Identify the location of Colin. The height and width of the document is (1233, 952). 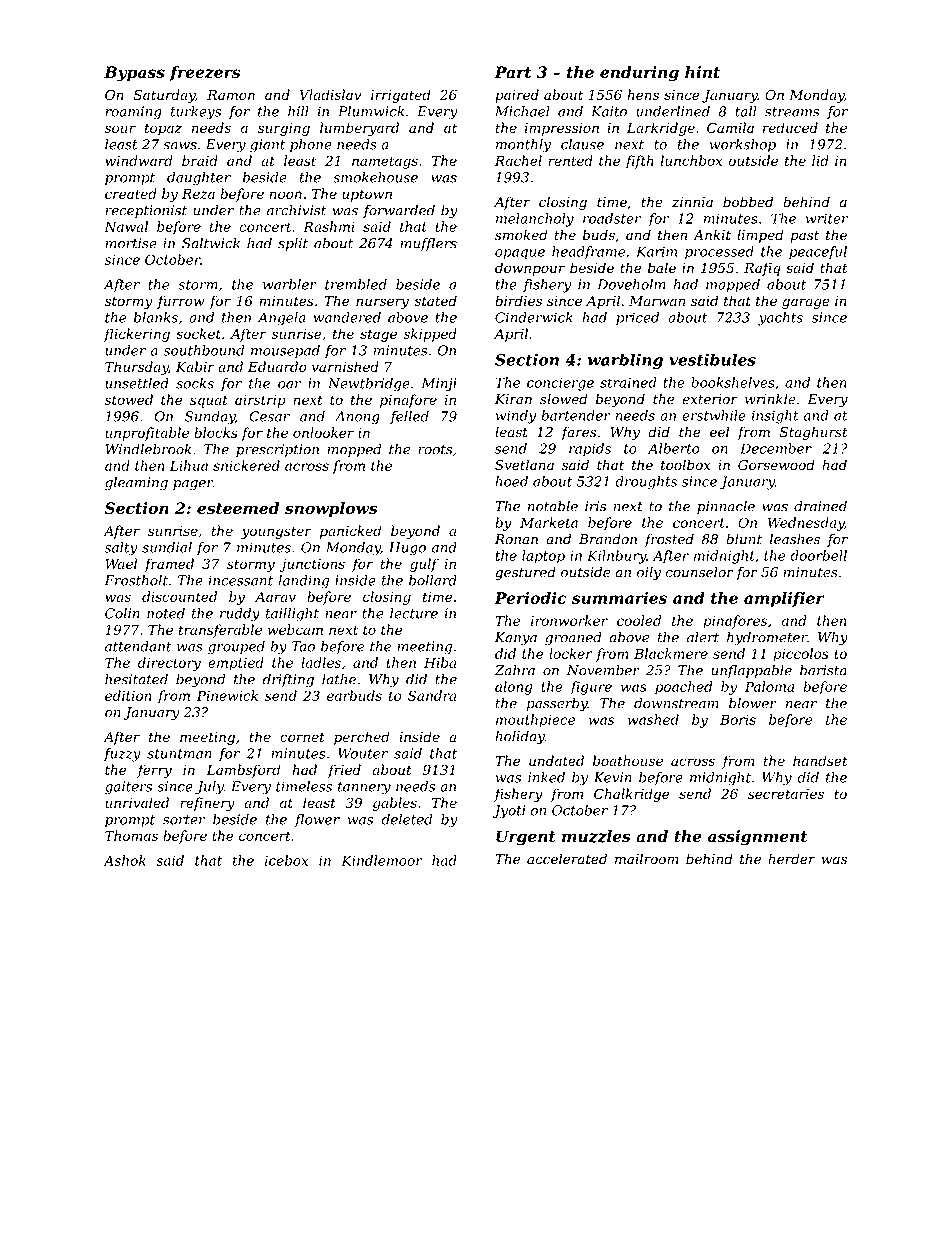
(122, 613).
